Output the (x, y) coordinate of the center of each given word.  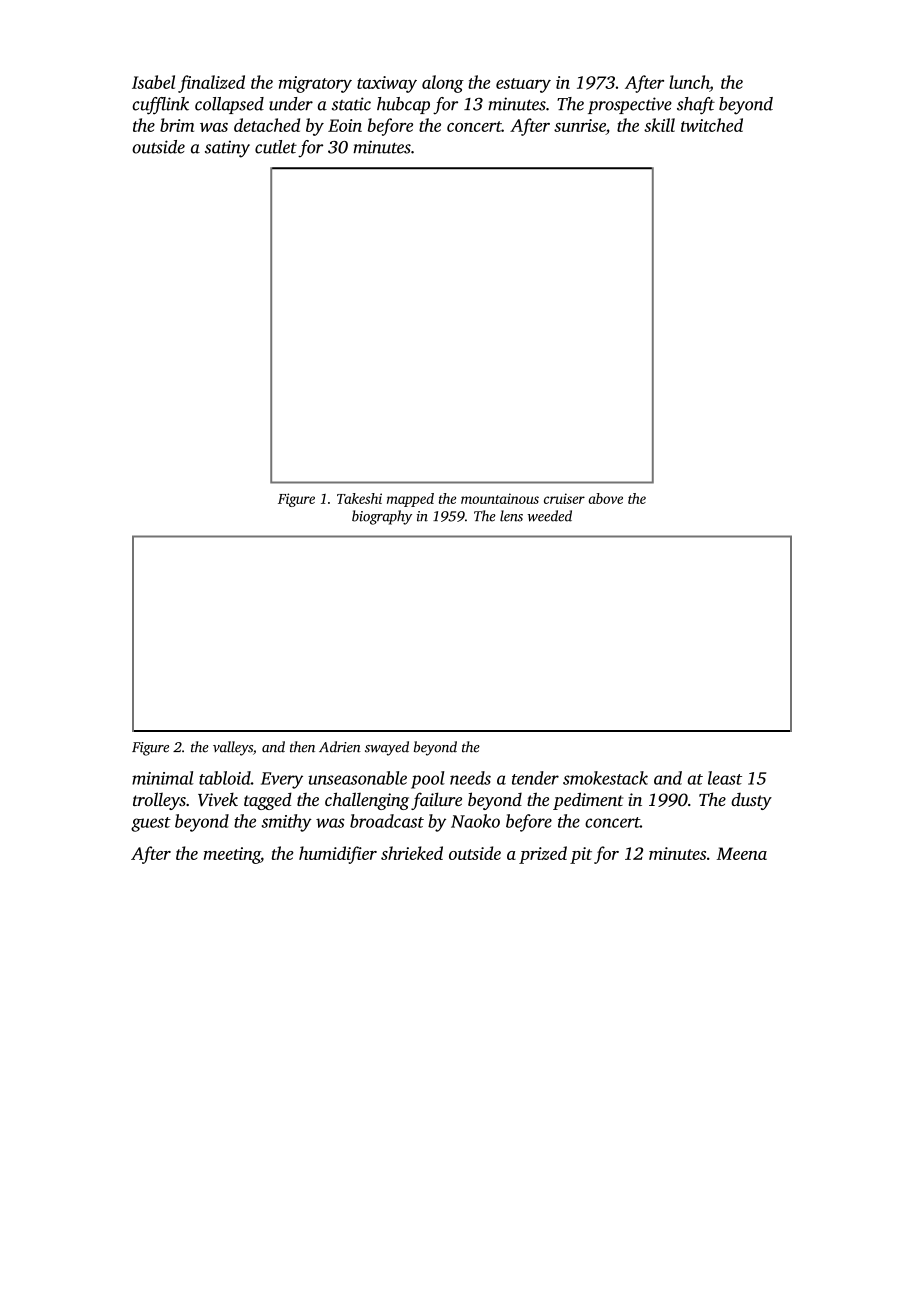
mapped (410, 500)
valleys (233, 748)
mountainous (500, 498)
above (606, 498)
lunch (689, 82)
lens (511, 516)
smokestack (605, 778)
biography (382, 517)
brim (177, 125)
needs (470, 778)
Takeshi (359, 498)
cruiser (564, 498)
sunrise (580, 125)
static (351, 104)
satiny (227, 149)
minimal (163, 778)
